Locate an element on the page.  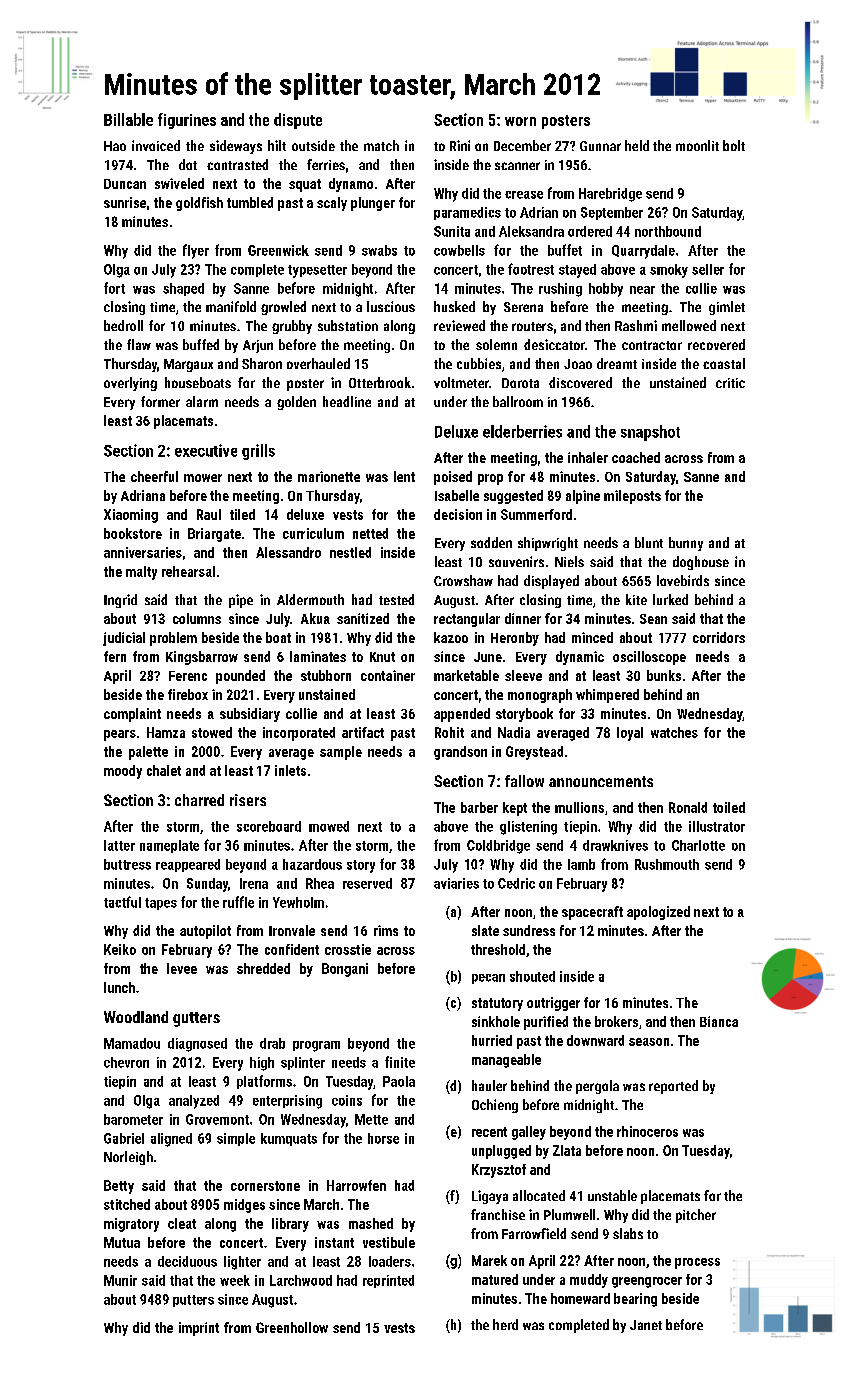
tested is located at coordinates (396, 599).
